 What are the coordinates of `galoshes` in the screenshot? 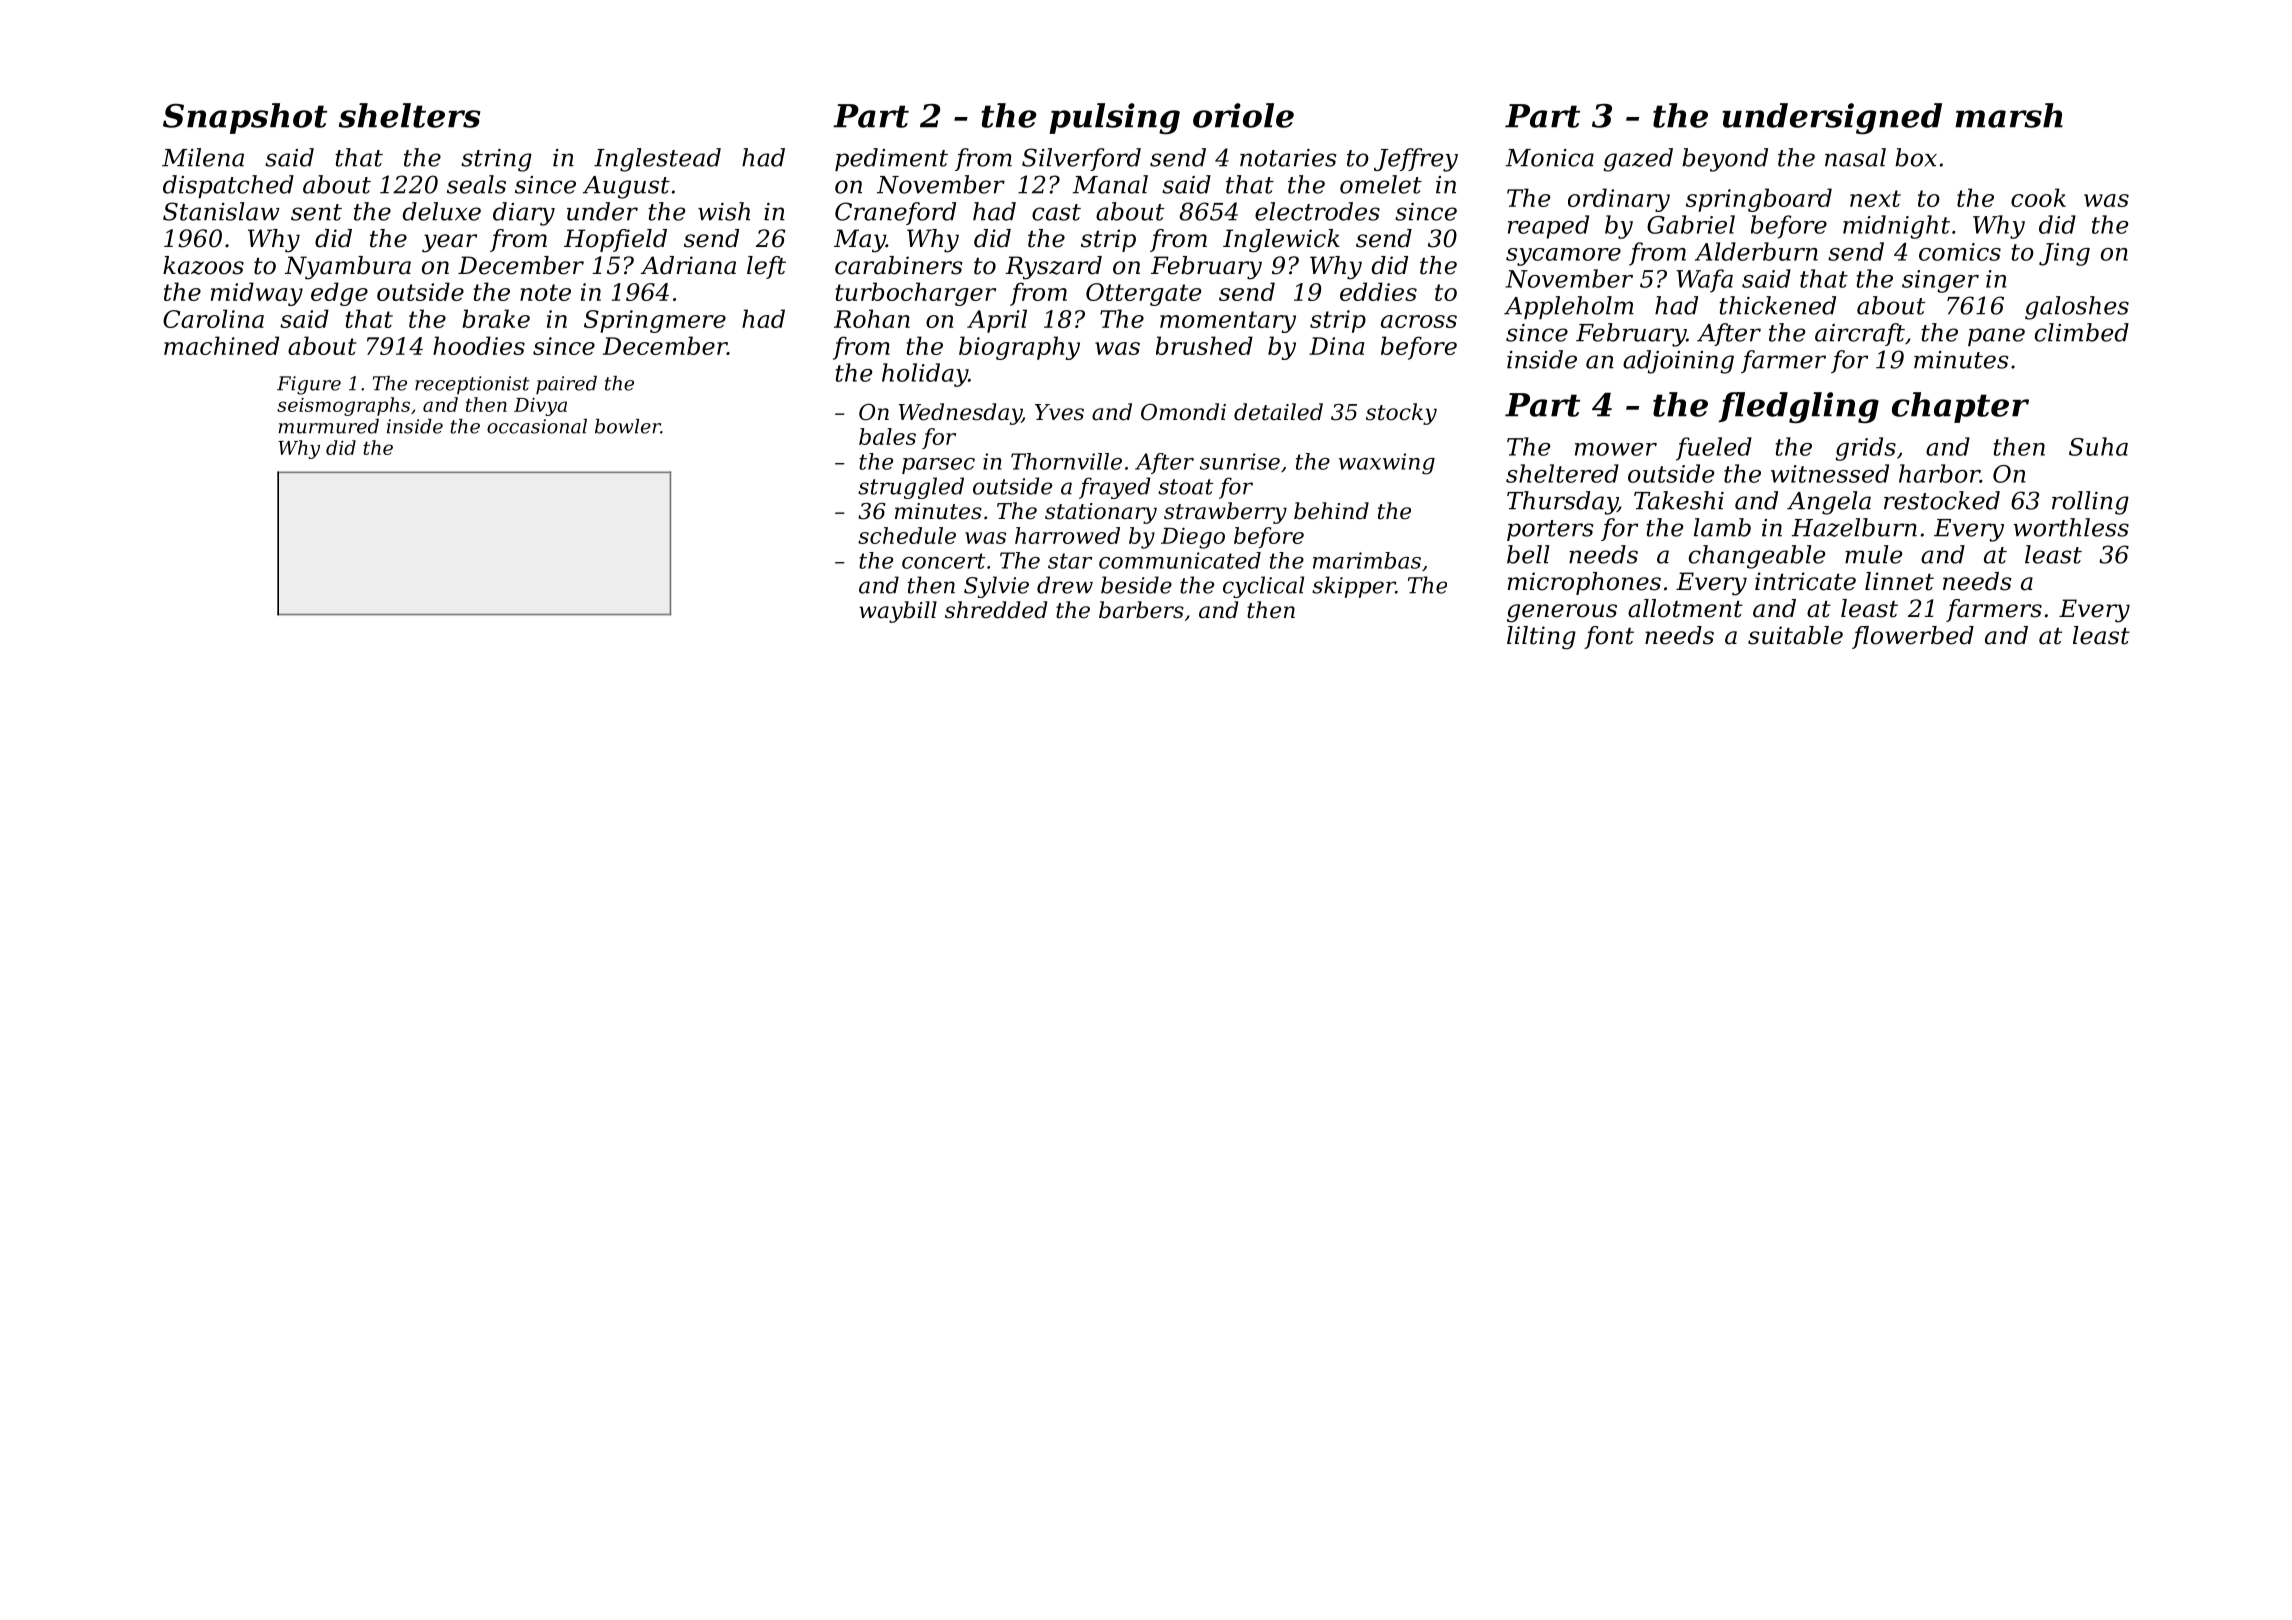 It's located at (2077, 308).
